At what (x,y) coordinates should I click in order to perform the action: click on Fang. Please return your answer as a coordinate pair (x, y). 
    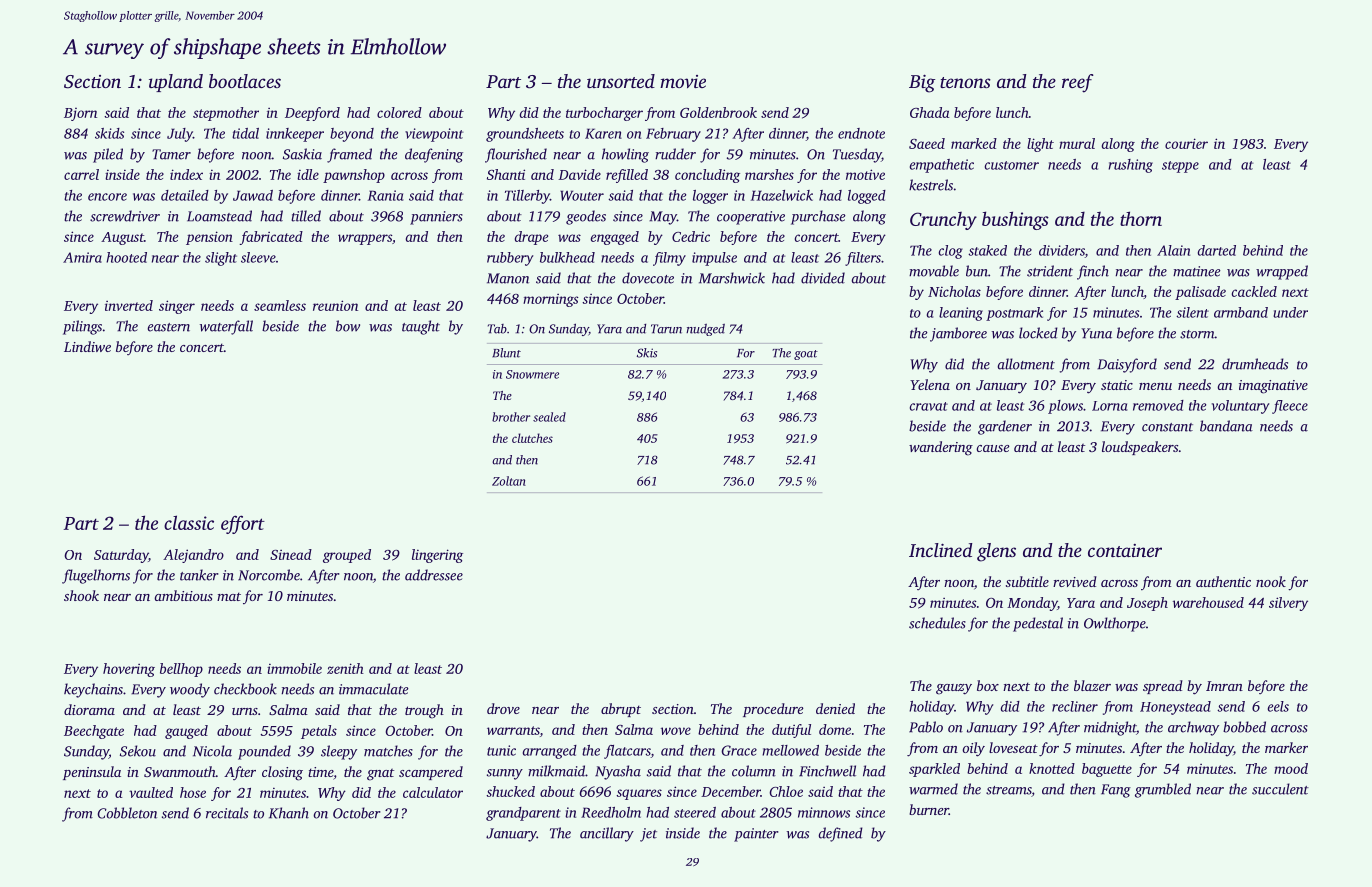
    Looking at the image, I should click on (1116, 791).
